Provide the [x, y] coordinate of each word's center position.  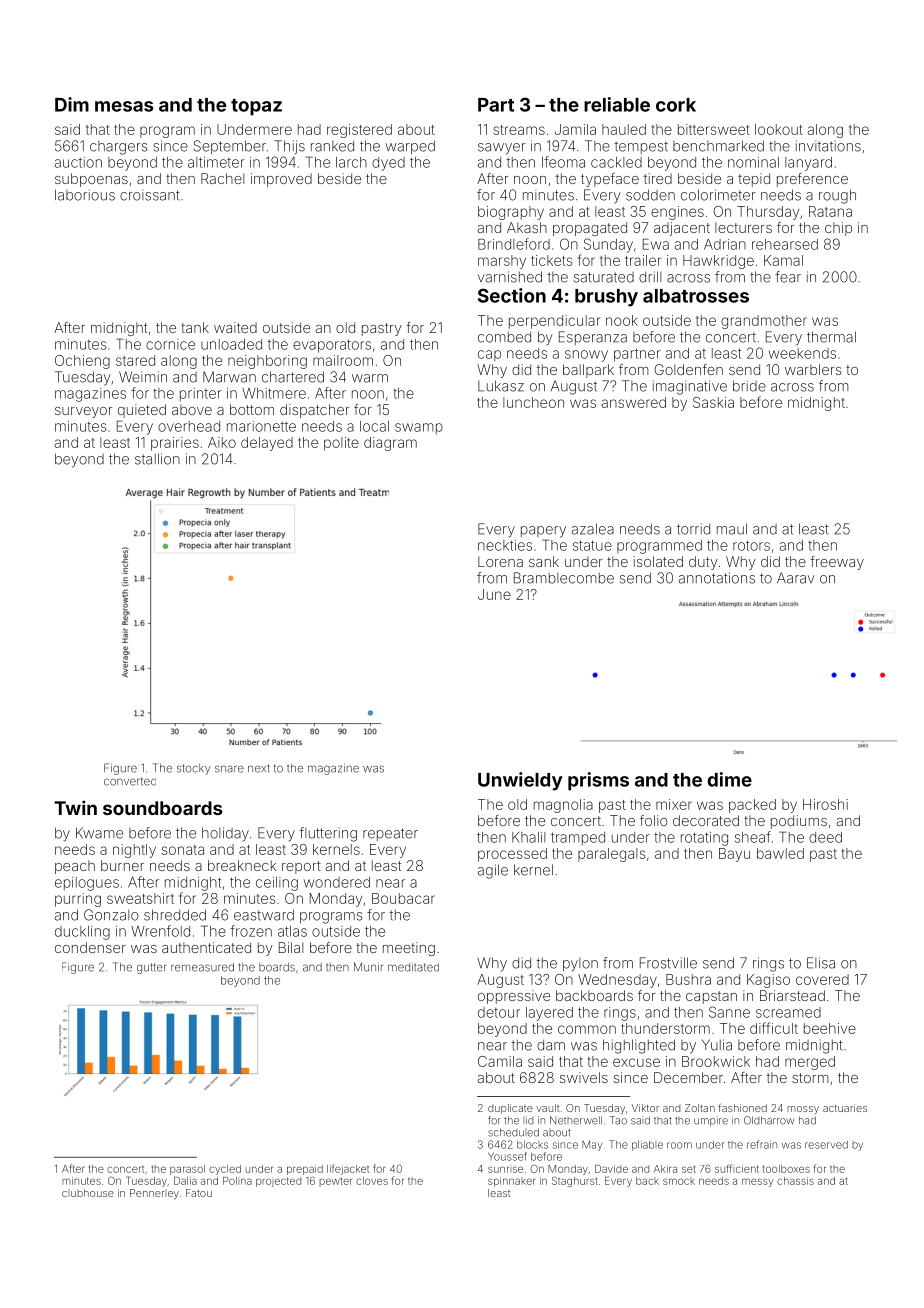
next [259, 768]
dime [729, 779]
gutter [151, 968]
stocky [193, 769]
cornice [170, 344]
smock [679, 1181]
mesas [124, 106]
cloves [372, 1181]
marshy [502, 262]
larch [351, 162]
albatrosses [696, 296]
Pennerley [154, 1194]
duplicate [510, 1109]
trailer [643, 260]
